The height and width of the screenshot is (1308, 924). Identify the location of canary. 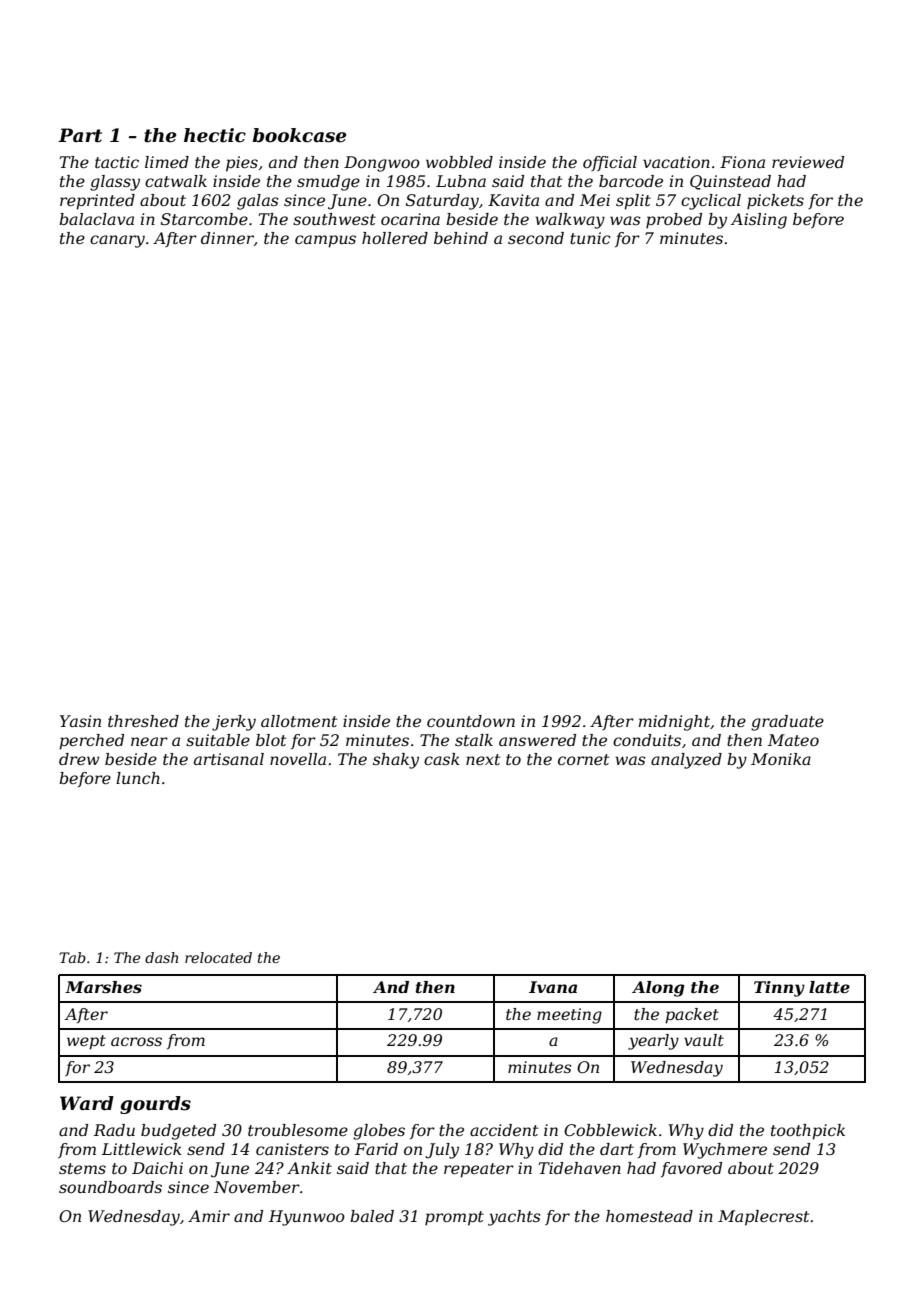
(117, 241).
